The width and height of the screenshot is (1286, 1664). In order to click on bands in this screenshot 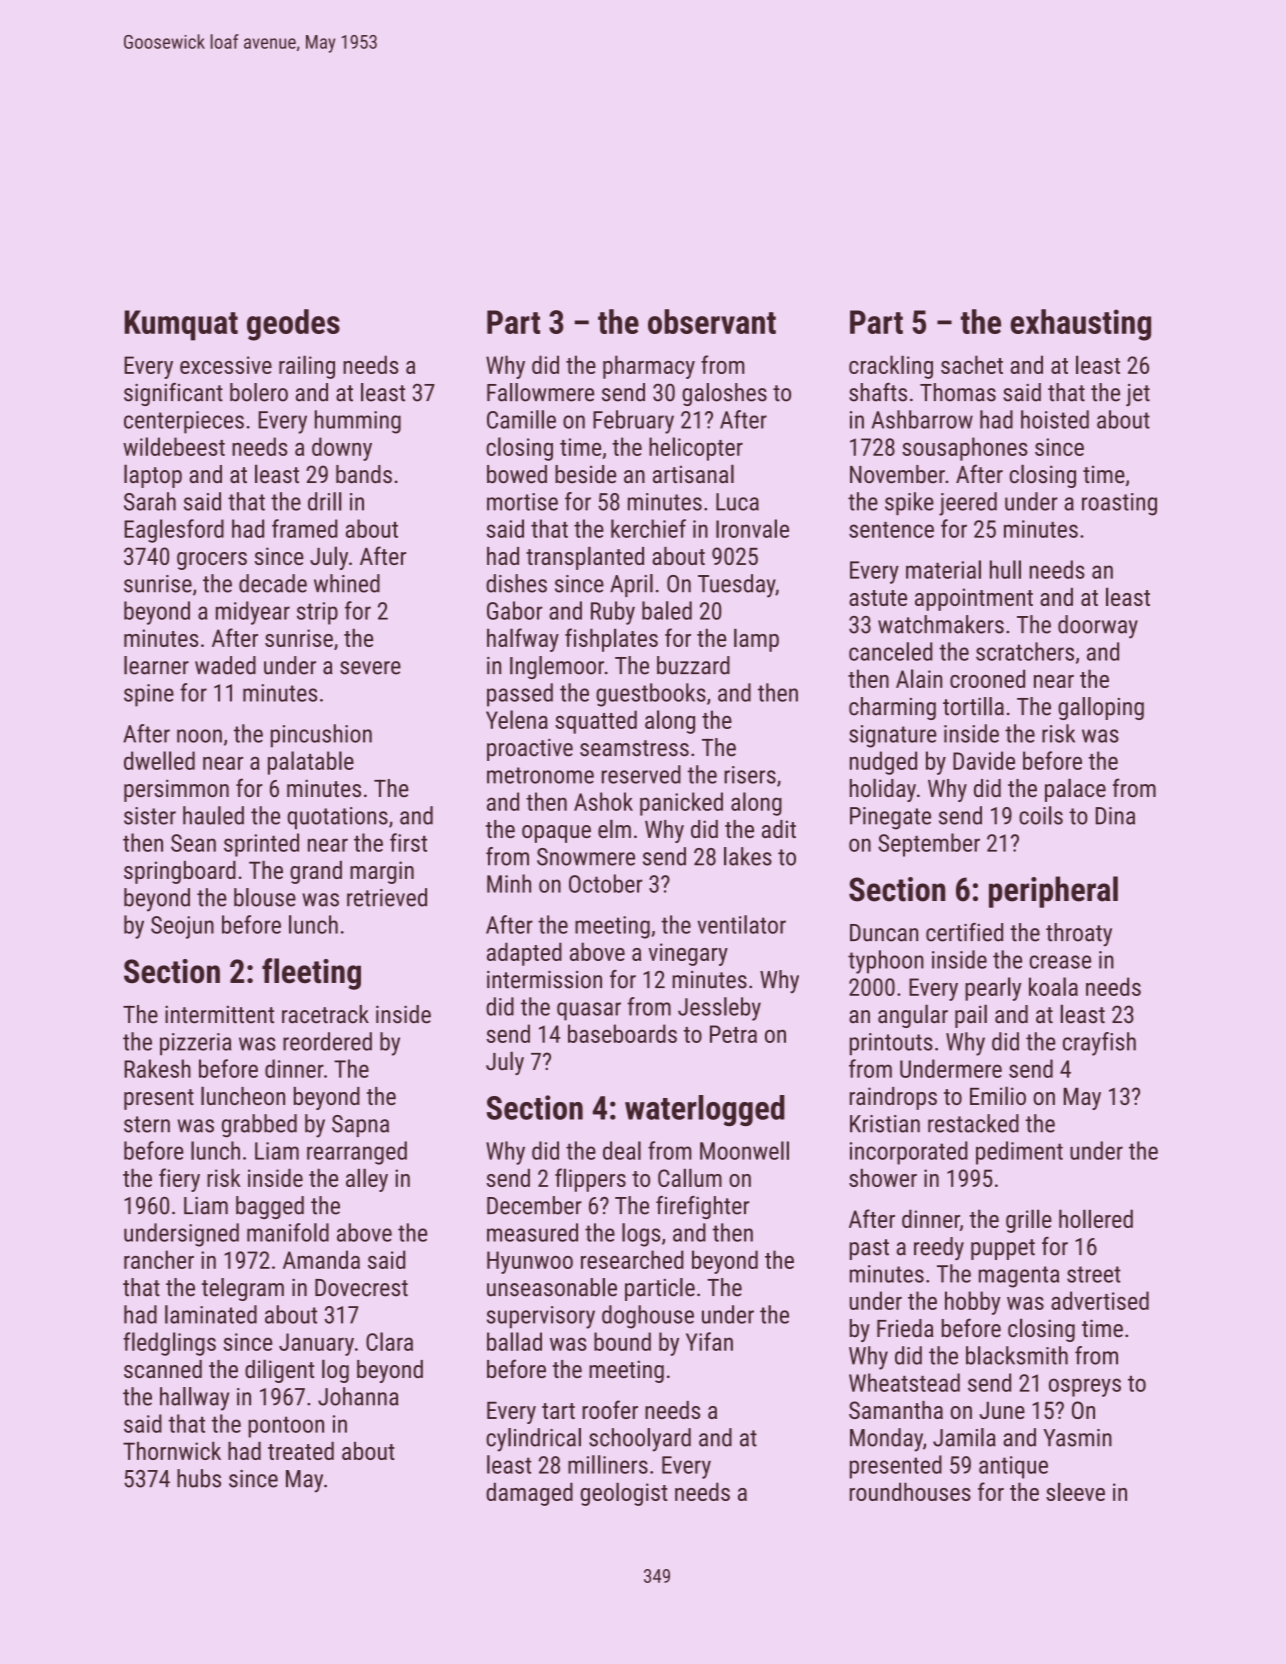, I will do `click(364, 474)`.
